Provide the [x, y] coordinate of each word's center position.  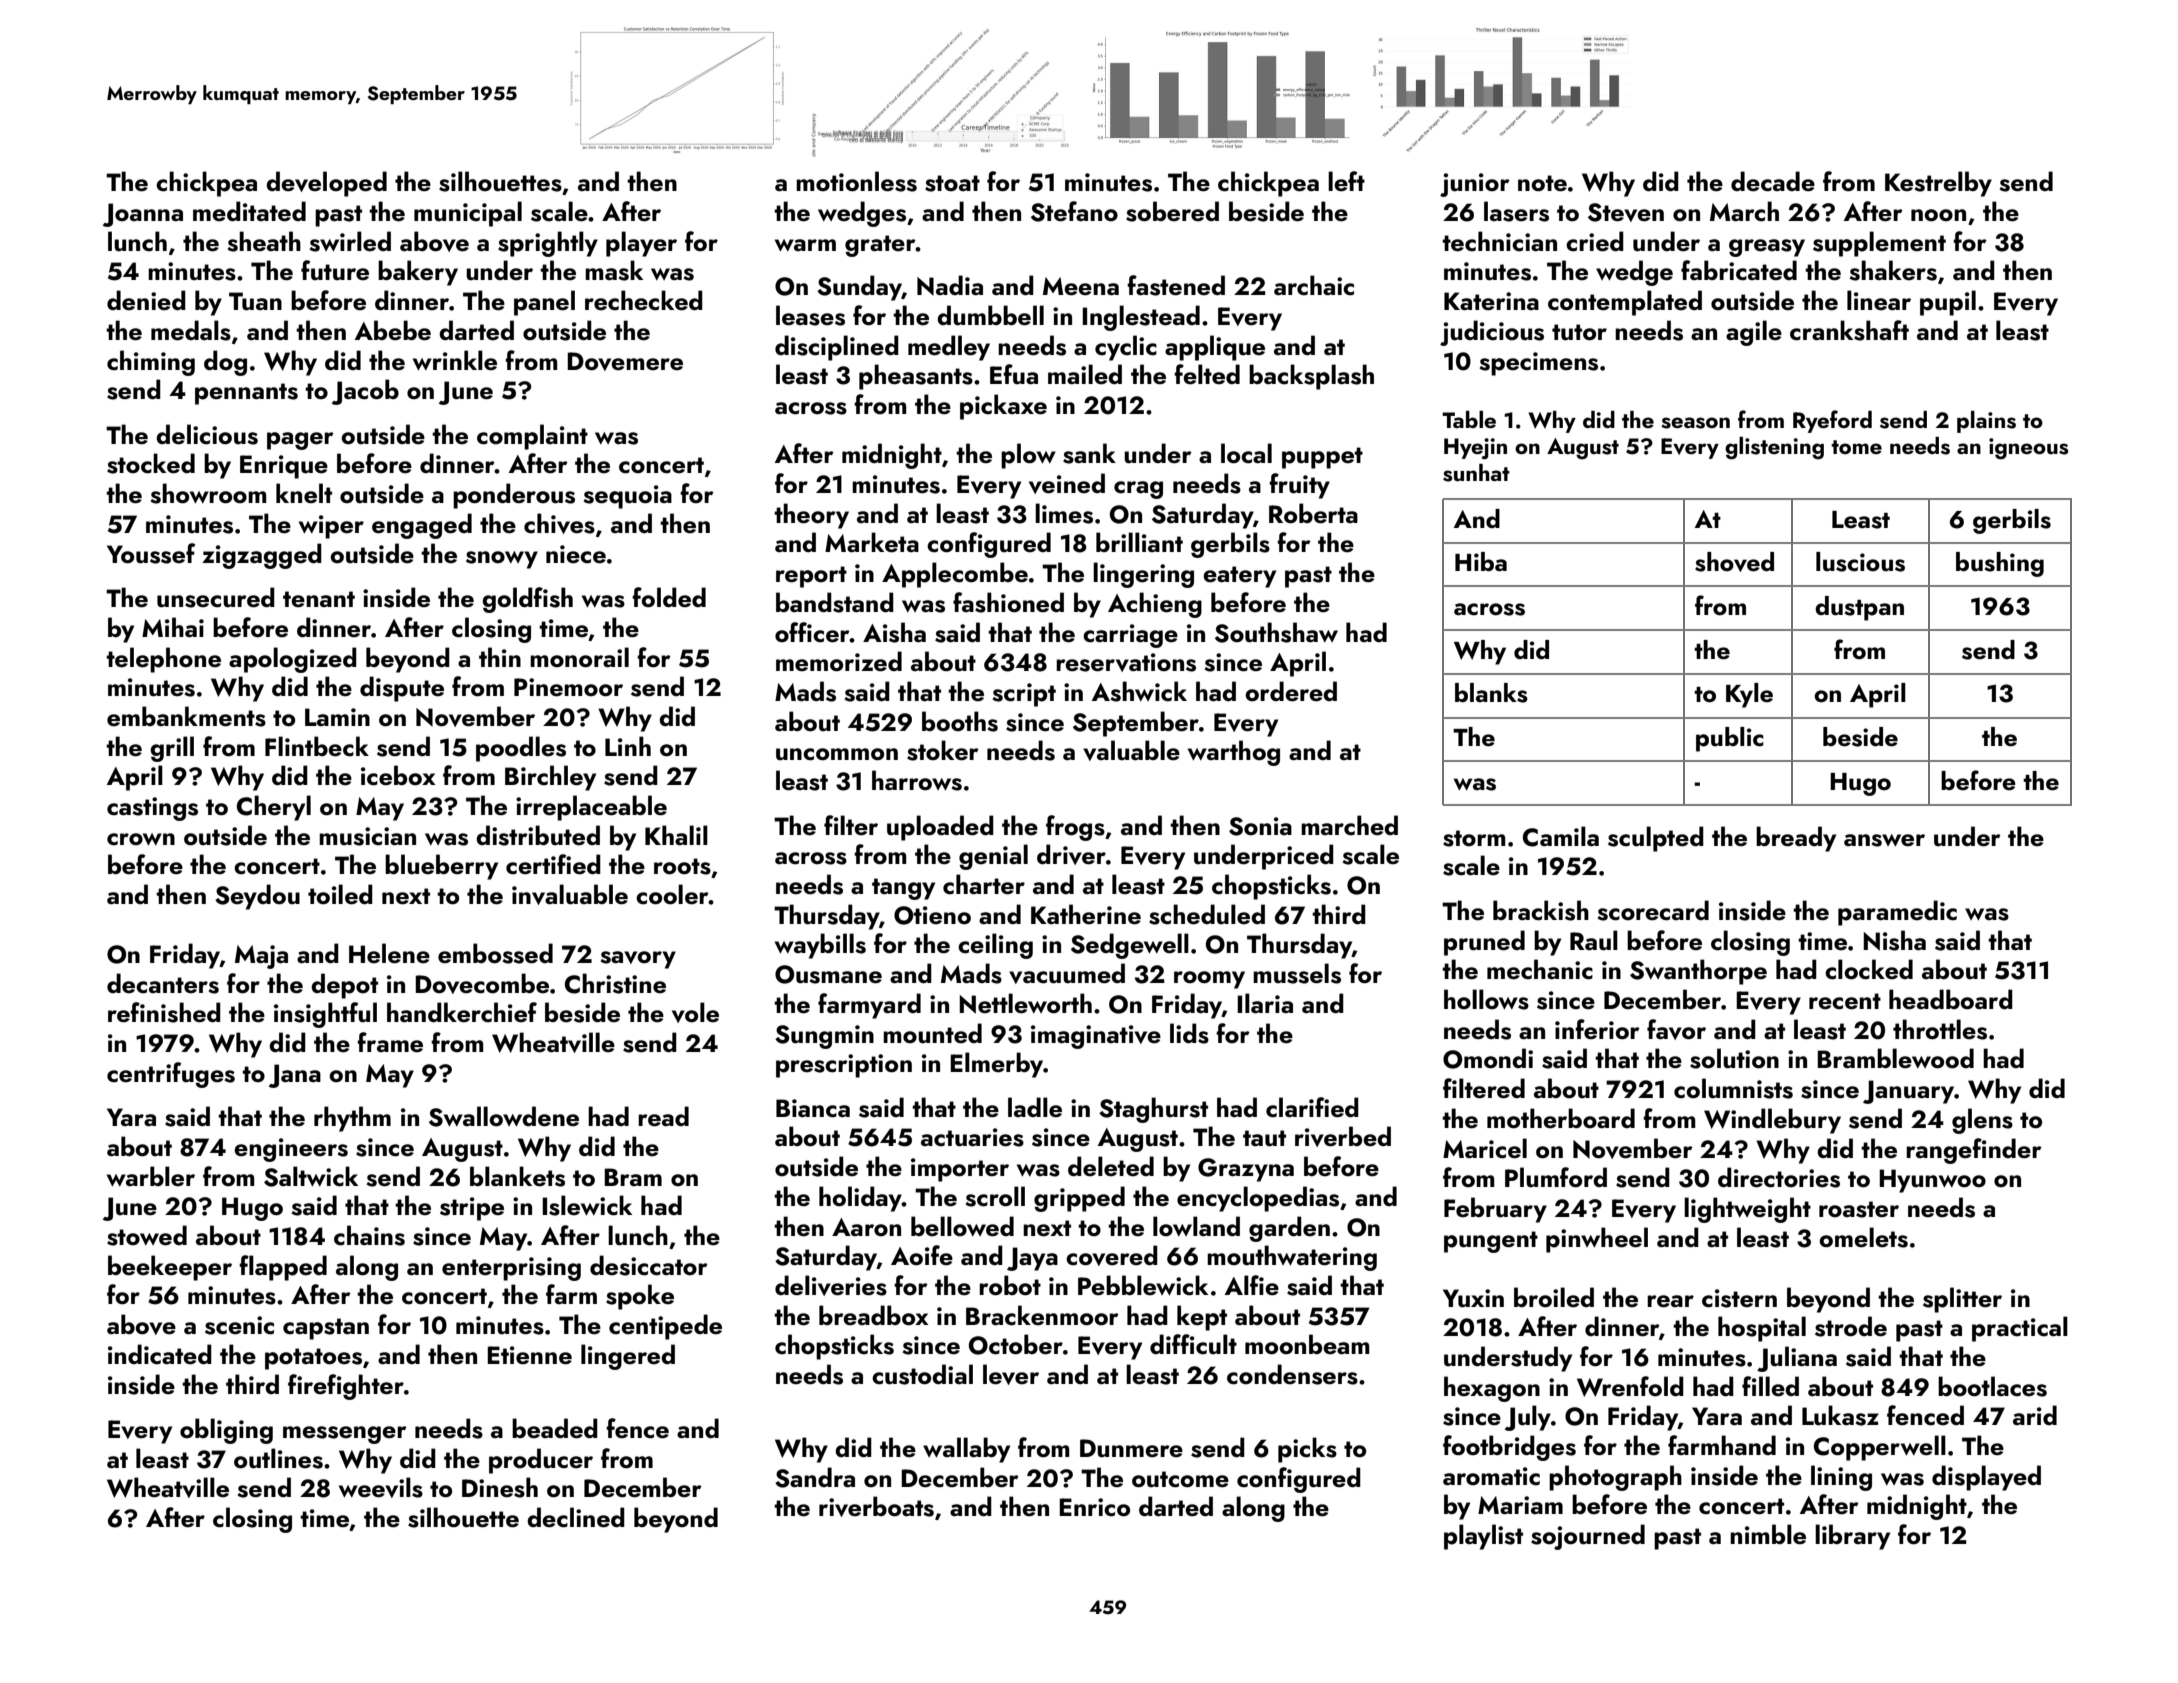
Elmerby [996, 1065]
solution [1734, 1058]
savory [638, 960]
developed [326, 184]
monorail [579, 657]
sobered [1172, 211]
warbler [151, 1176]
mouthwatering [1292, 1258]
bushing [2000, 564]
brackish [1541, 910]
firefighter [346, 1387]
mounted [932, 1033]
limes [1064, 513]
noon [1938, 215]
